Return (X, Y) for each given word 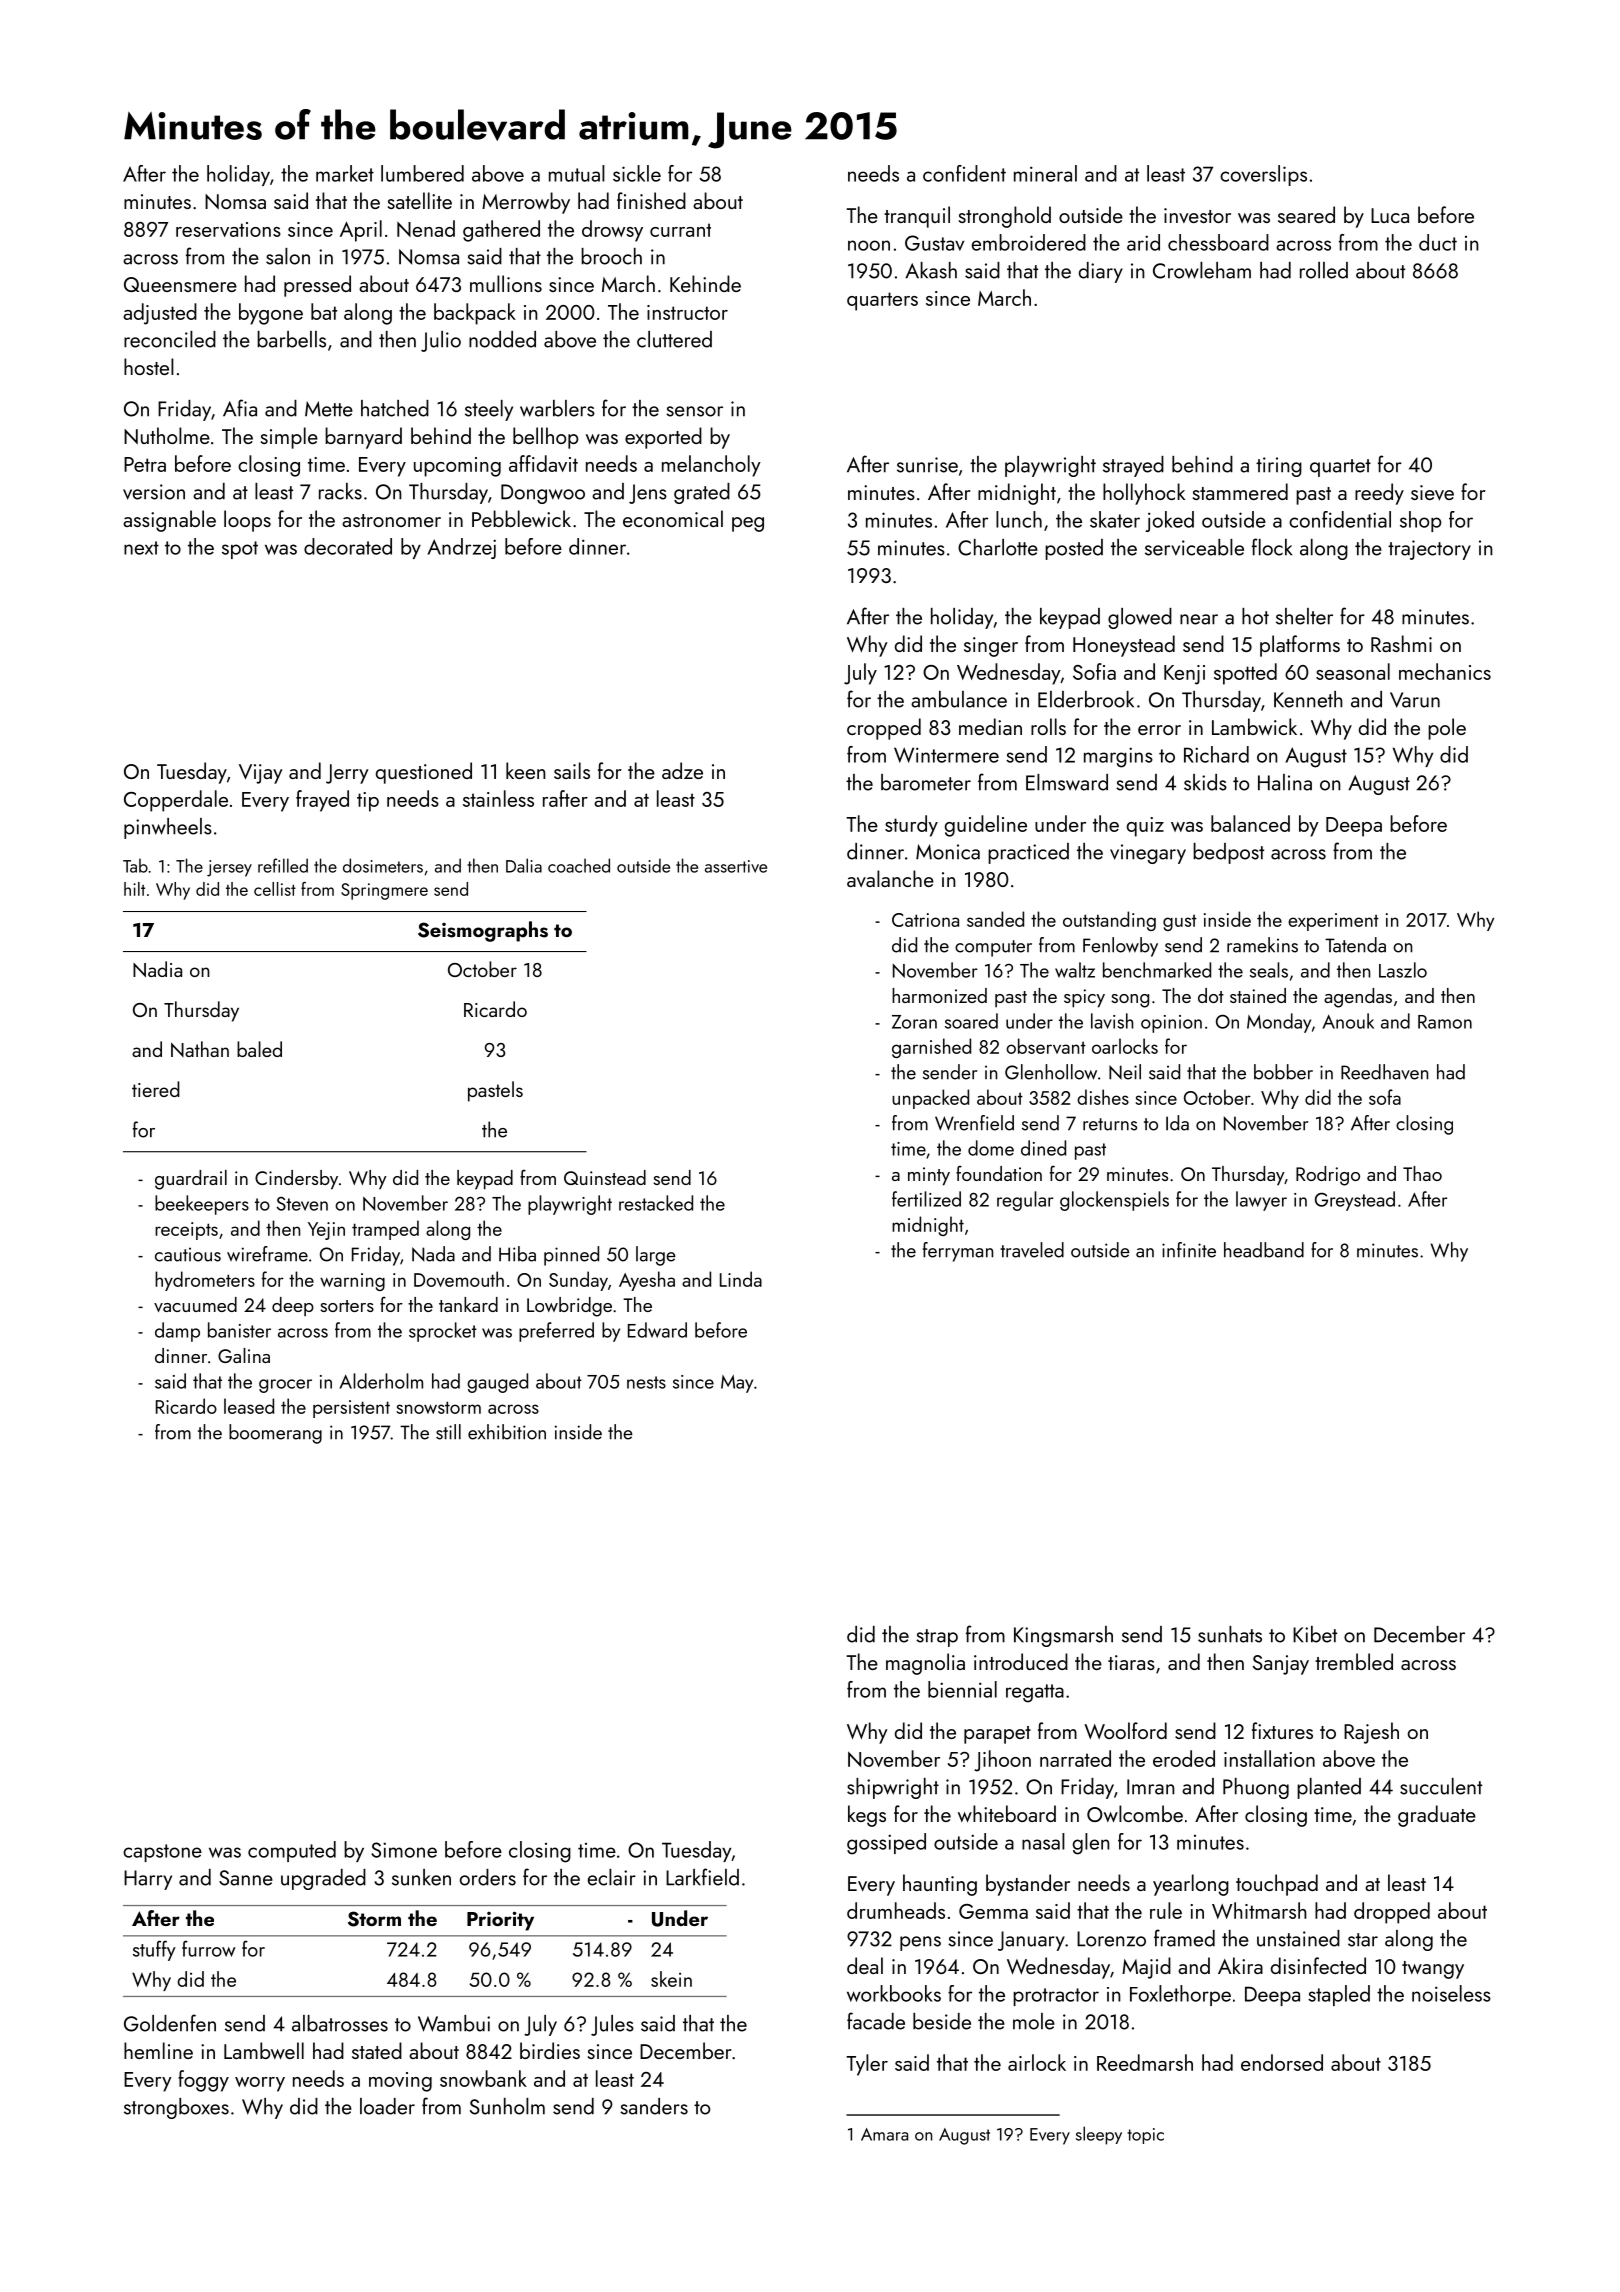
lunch (1019, 519)
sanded (995, 919)
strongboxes (176, 2108)
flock (1272, 547)
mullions (506, 283)
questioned (424, 773)
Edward (657, 1330)
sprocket (443, 1332)
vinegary (1148, 854)
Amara (884, 2134)
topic (1145, 2136)
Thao (1422, 1173)
